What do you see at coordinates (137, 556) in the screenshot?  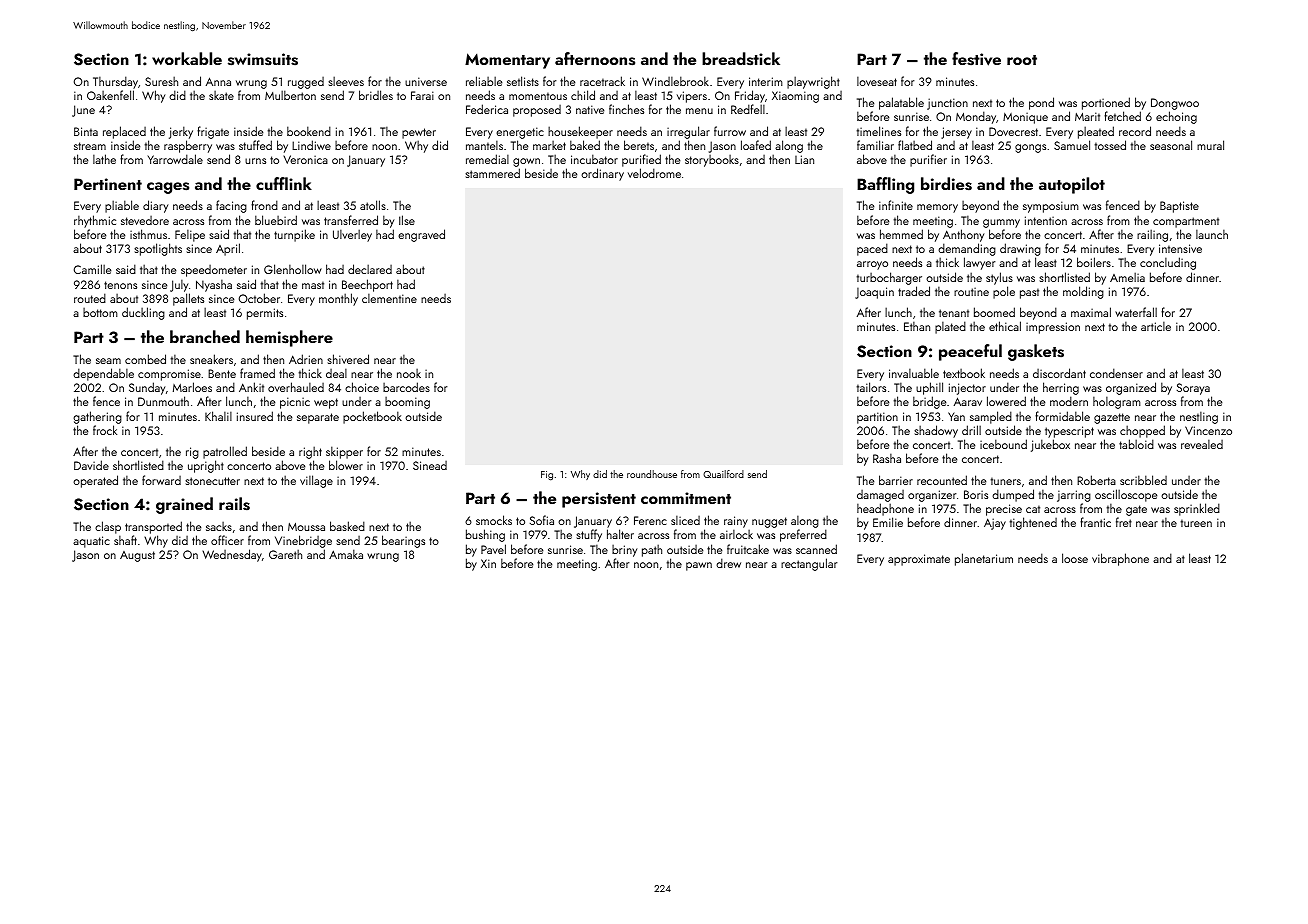 I see `August` at bounding box center [137, 556].
